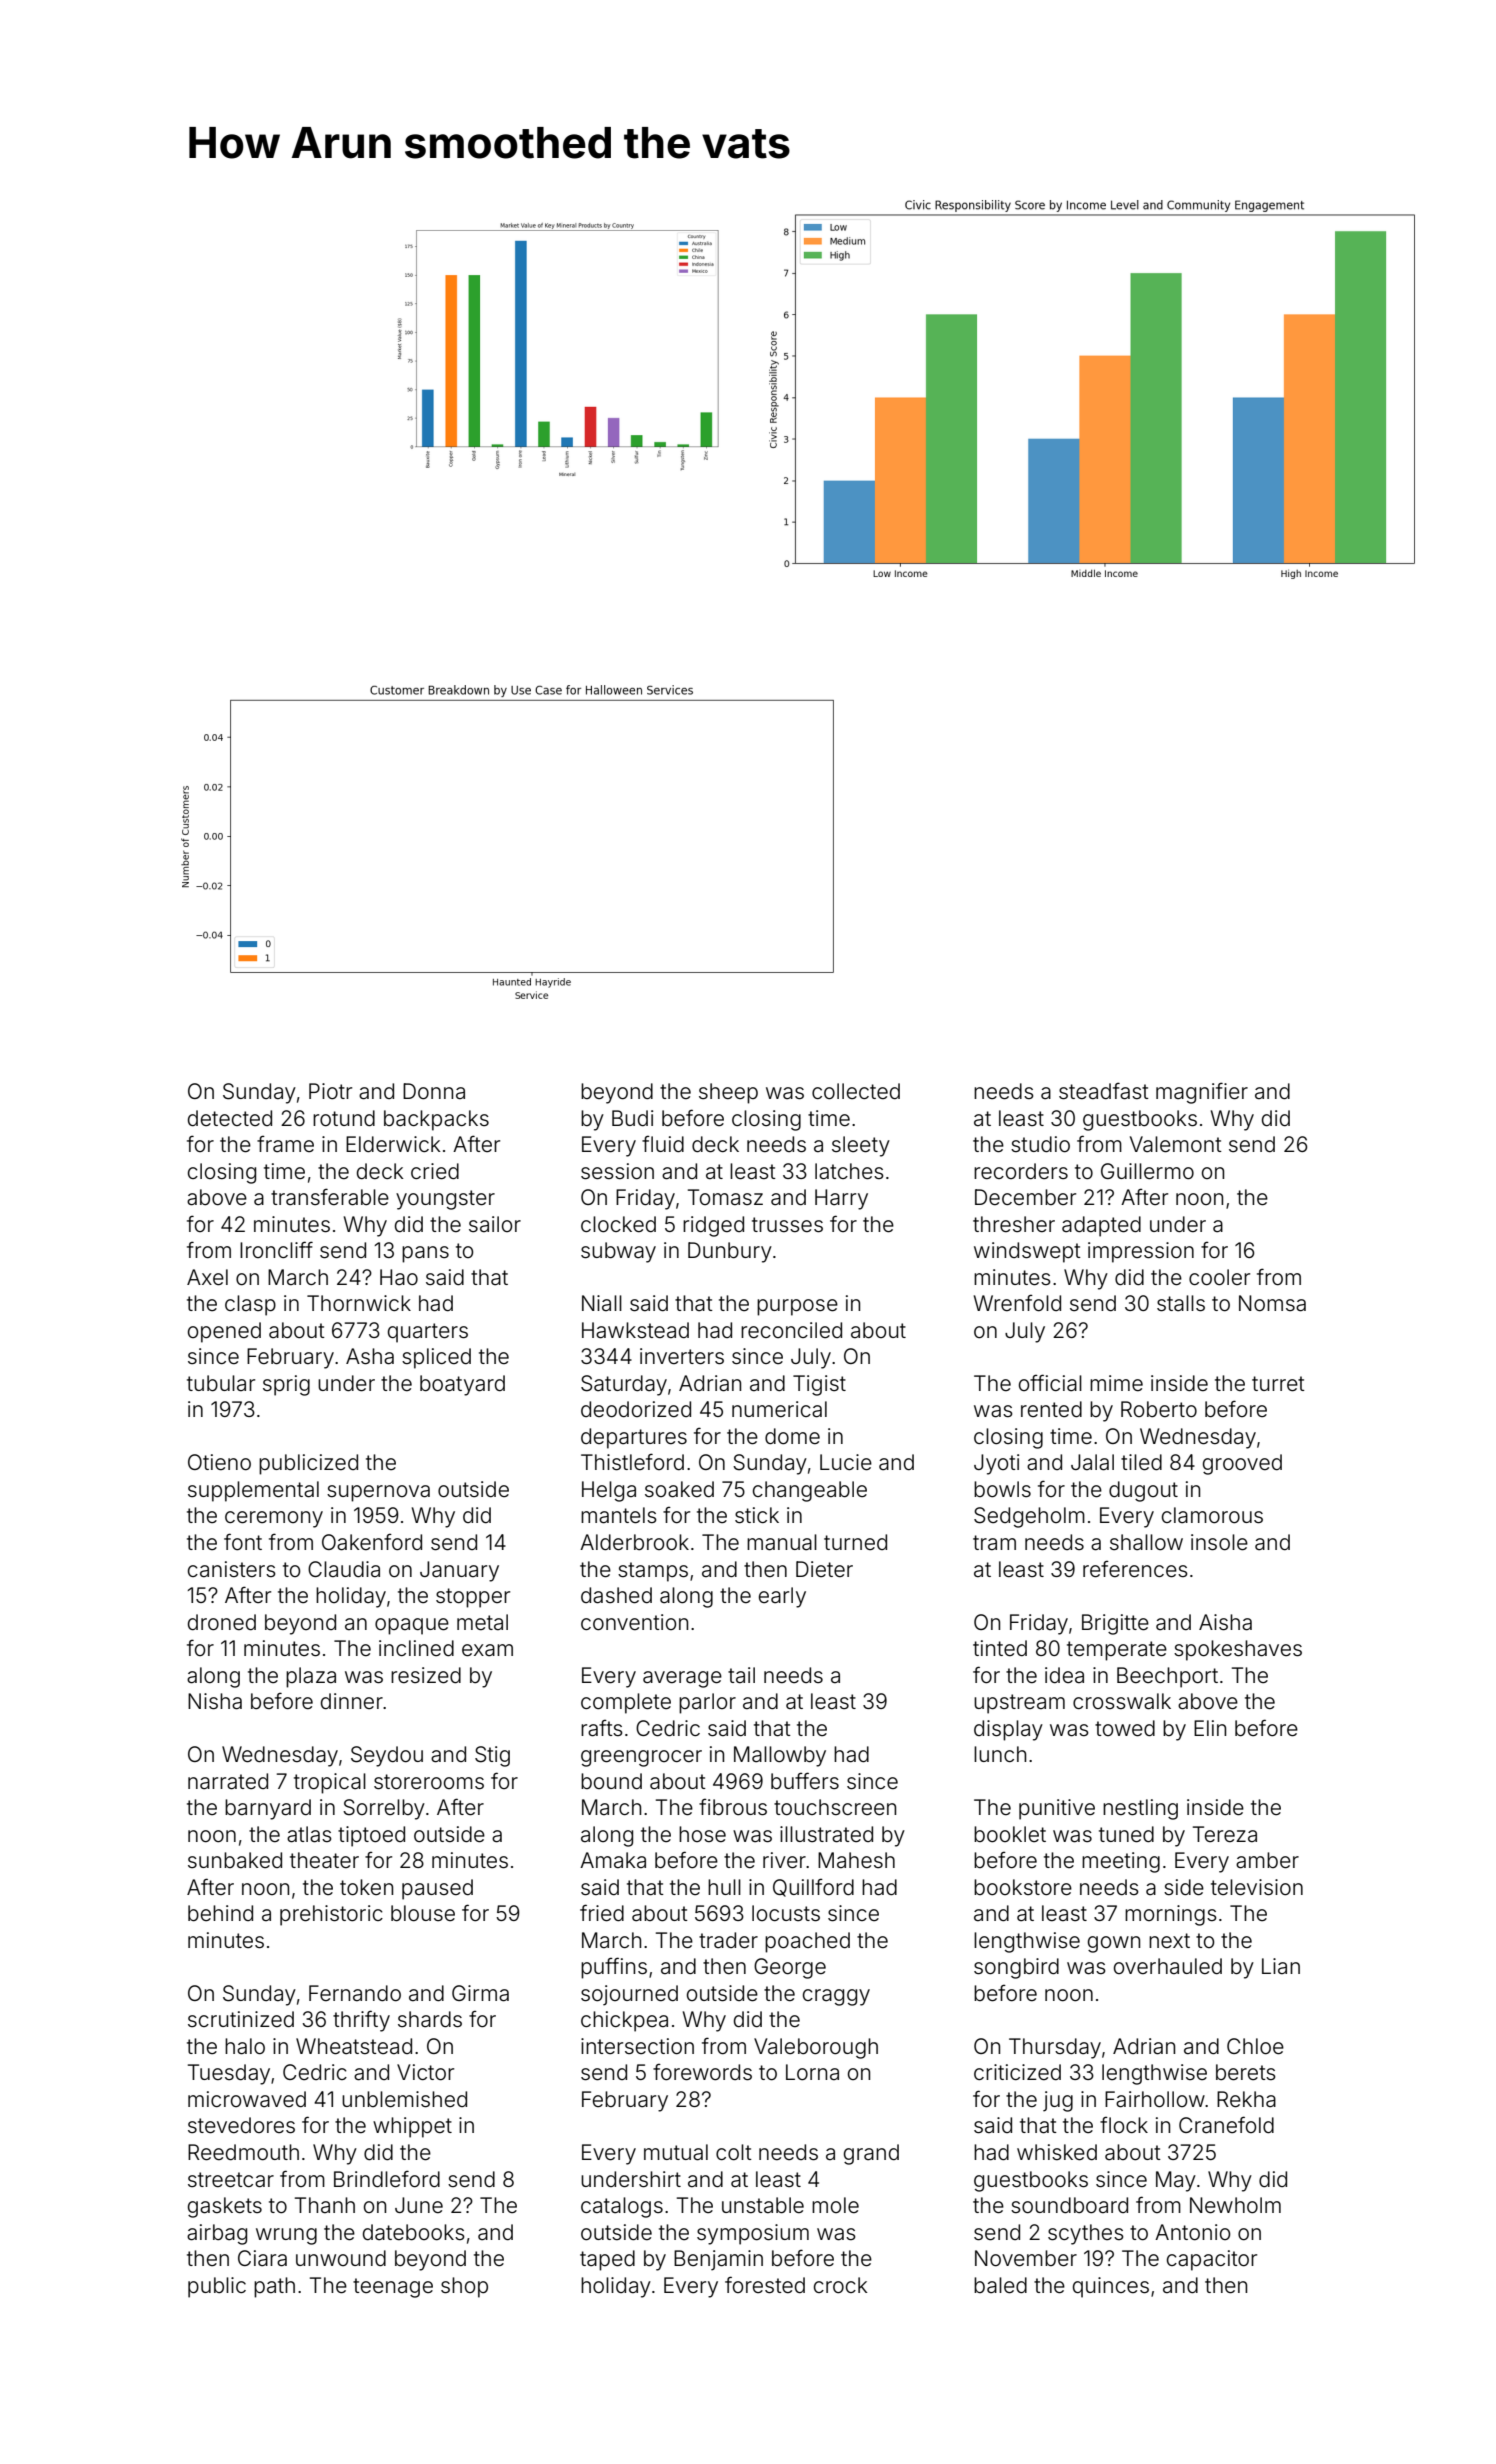 The width and height of the page is (1496, 2464). What do you see at coordinates (1168, 1966) in the page?
I see `overhauled` at bounding box center [1168, 1966].
